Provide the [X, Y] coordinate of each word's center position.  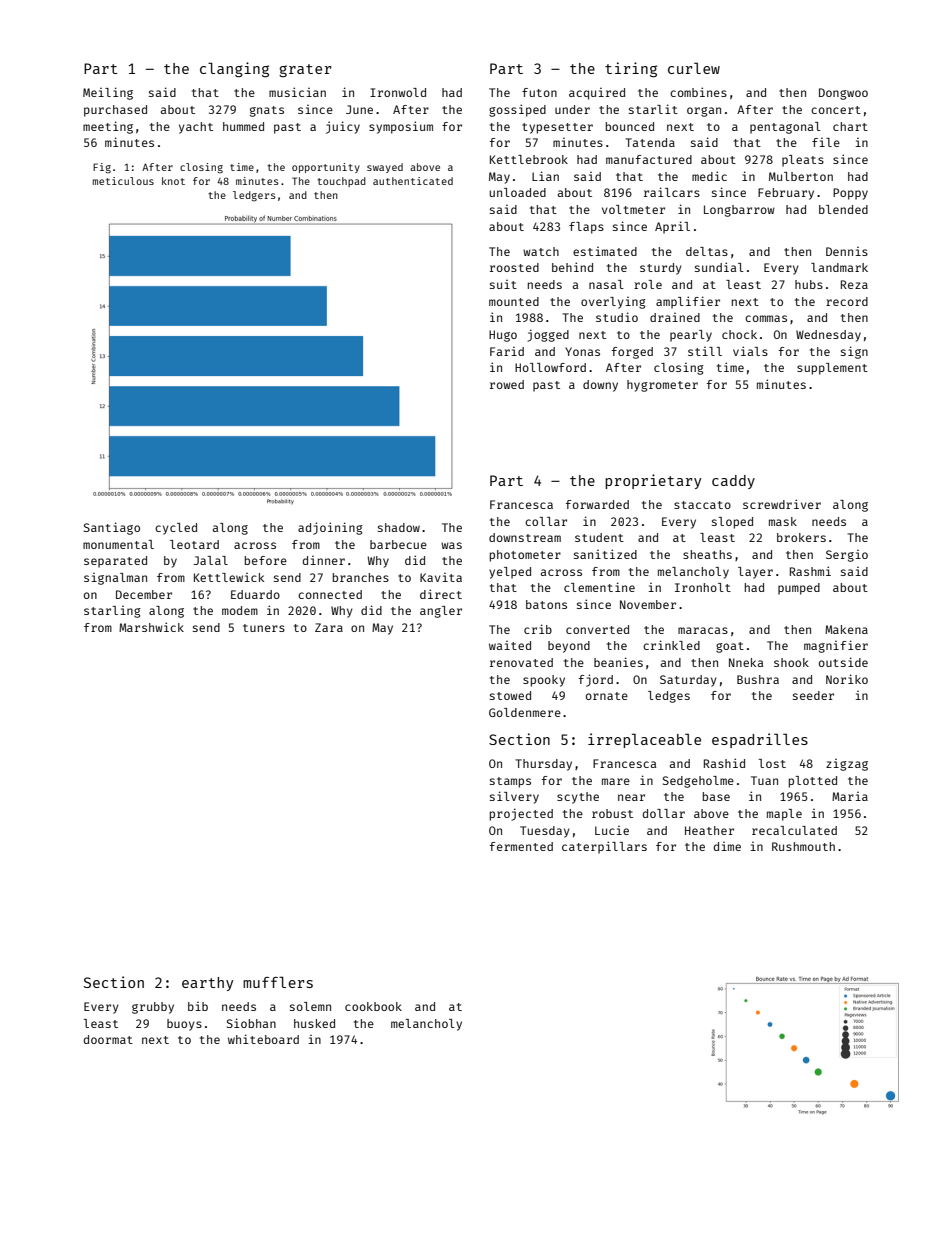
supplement [832, 369]
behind [572, 267]
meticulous [123, 181]
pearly [691, 336]
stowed [510, 695]
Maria [850, 796]
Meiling [108, 93]
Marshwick [151, 627]
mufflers [278, 982]
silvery [514, 797]
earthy [207, 984]
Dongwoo [843, 94]
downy [600, 386]
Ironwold [398, 92]
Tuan [764, 780]
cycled [176, 529]
